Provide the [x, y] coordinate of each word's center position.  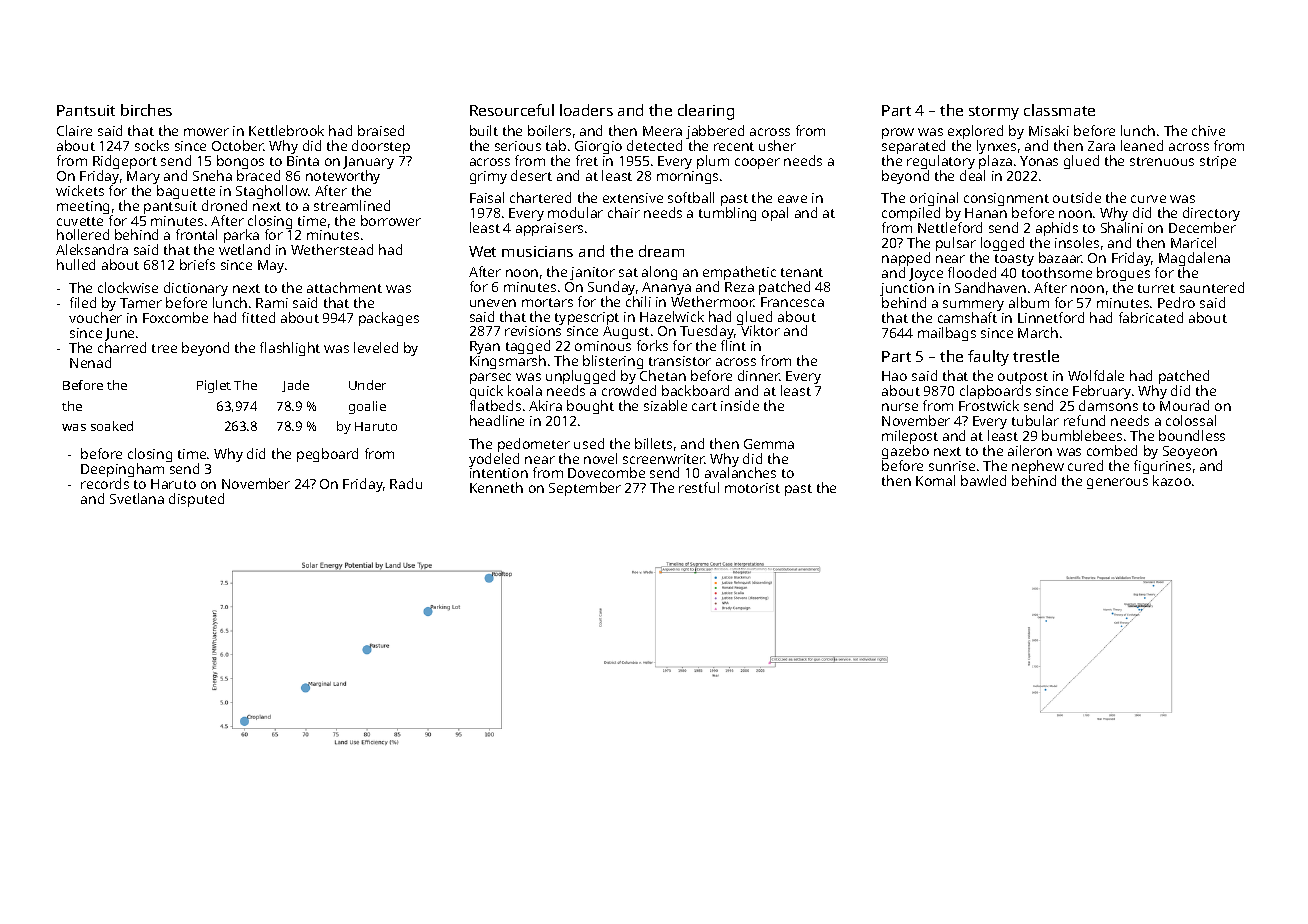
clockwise [128, 287]
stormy [994, 113]
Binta [303, 161]
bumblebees [1082, 435]
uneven [493, 303]
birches [146, 110]
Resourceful [512, 110]
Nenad [90, 362]
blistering [613, 363]
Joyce [926, 274]
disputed [196, 500]
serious [518, 146]
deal [972, 175]
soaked [112, 426]
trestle [1036, 356]
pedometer [534, 445]
